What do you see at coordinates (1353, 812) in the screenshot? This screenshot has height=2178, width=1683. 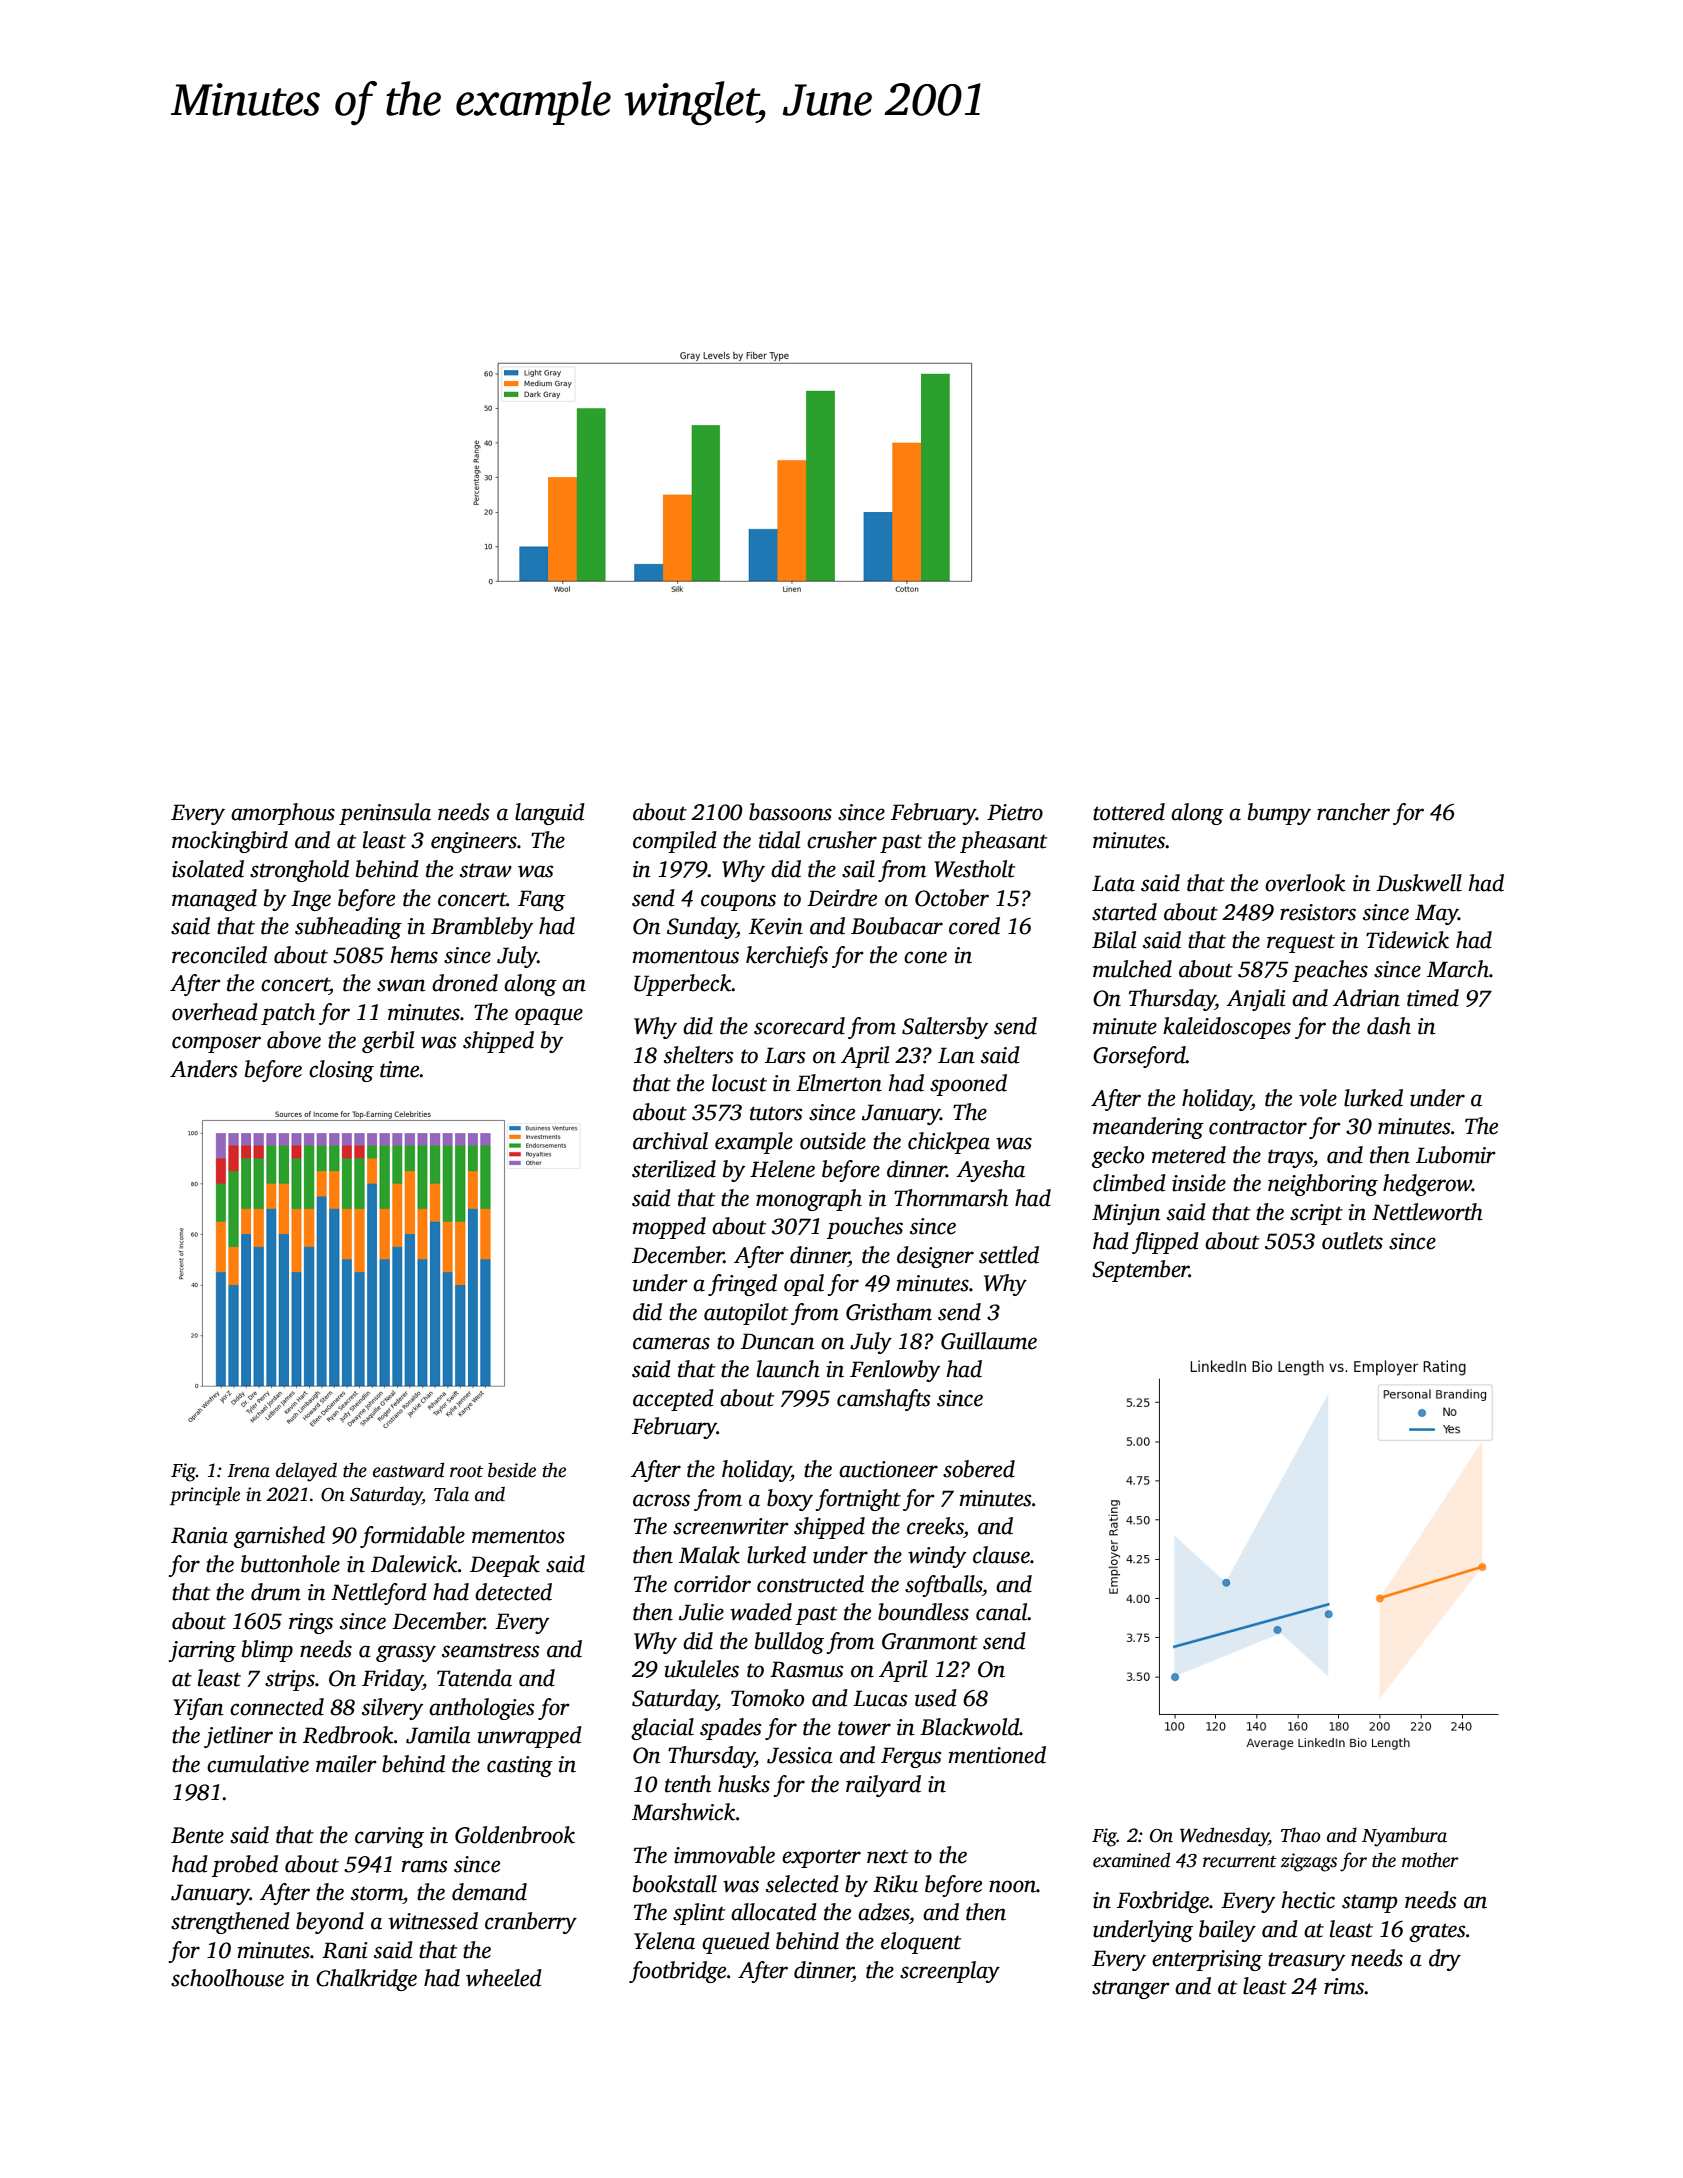 I see `rancher` at bounding box center [1353, 812].
